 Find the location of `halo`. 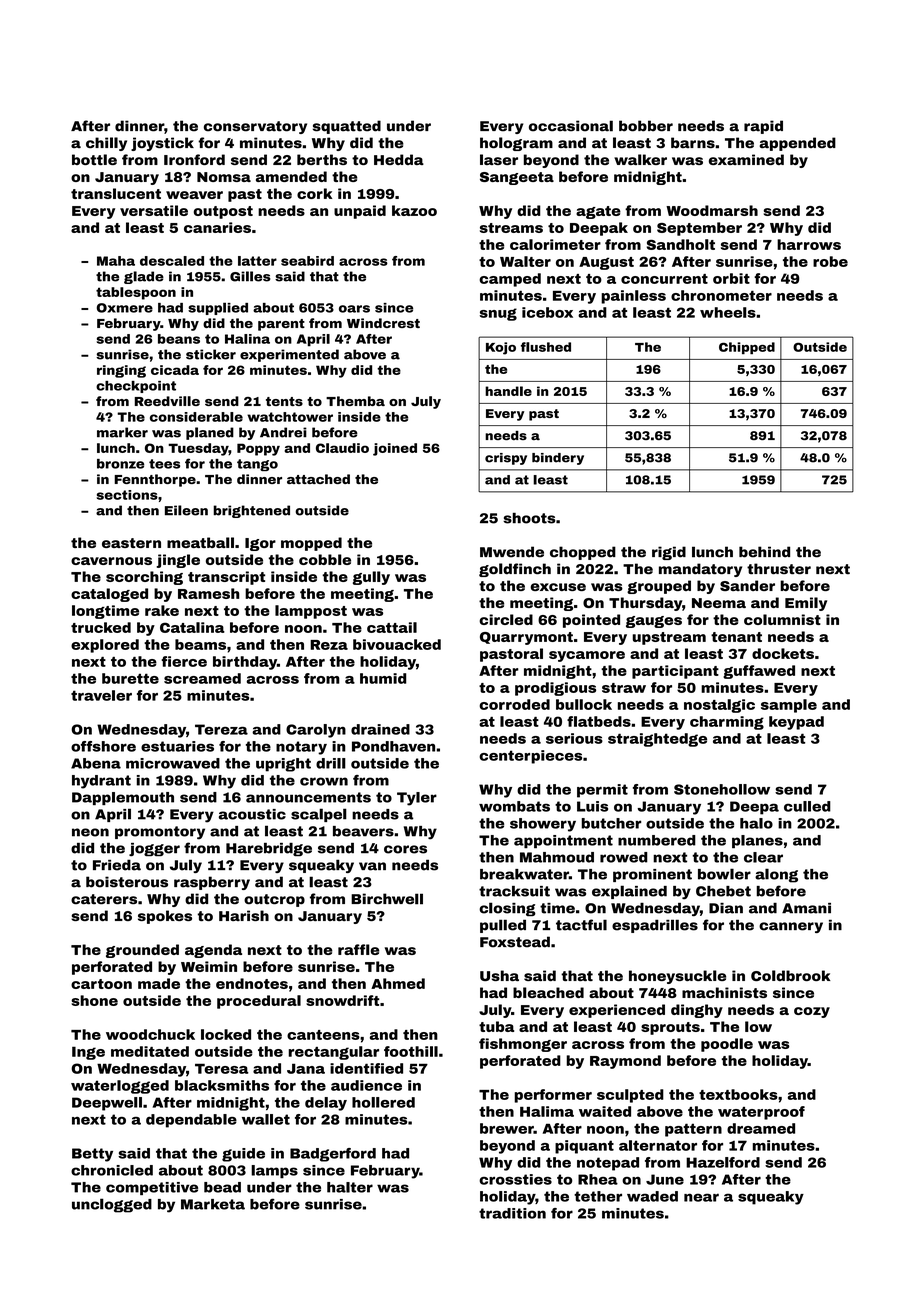

halo is located at coordinates (756, 823).
